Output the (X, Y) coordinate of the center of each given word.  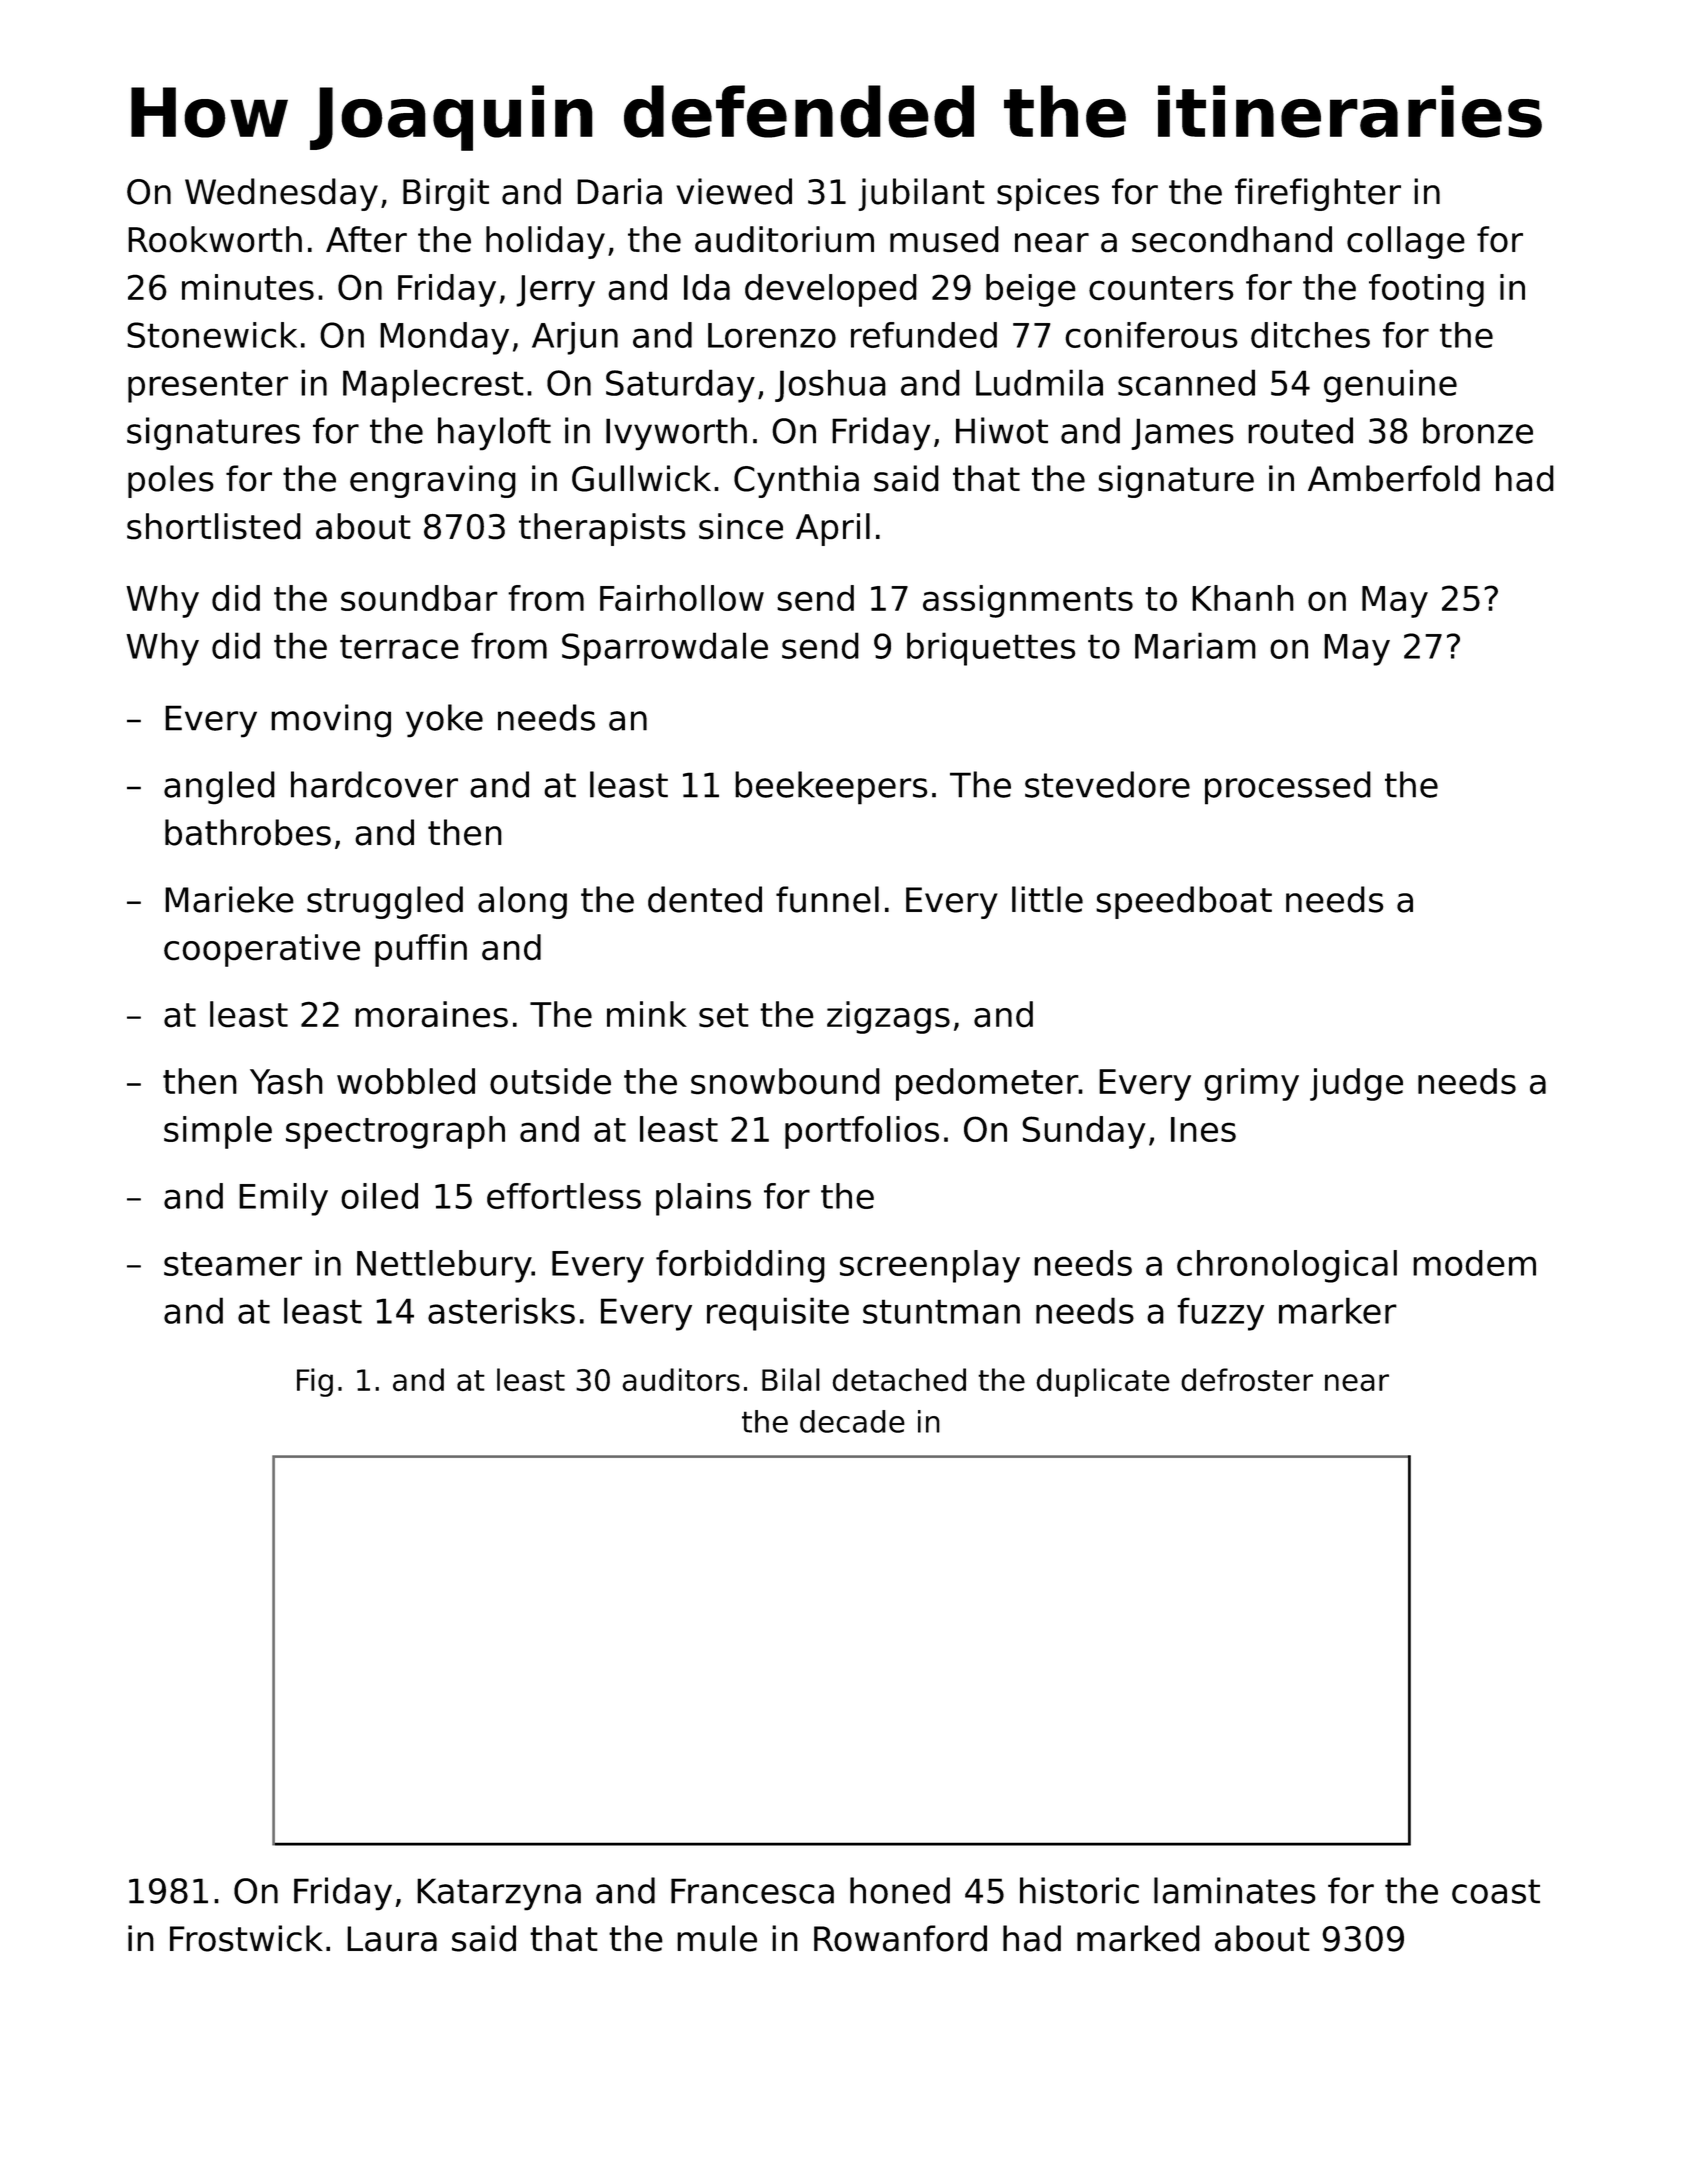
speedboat (1184, 902)
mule (717, 1938)
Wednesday (281, 194)
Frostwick (246, 1938)
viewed (734, 191)
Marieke (229, 899)
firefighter (1318, 194)
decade (852, 1421)
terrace (399, 646)
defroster (1247, 1380)
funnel (827, 899)
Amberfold (1394, 478)
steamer (233, 1264)
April (833, 529)
